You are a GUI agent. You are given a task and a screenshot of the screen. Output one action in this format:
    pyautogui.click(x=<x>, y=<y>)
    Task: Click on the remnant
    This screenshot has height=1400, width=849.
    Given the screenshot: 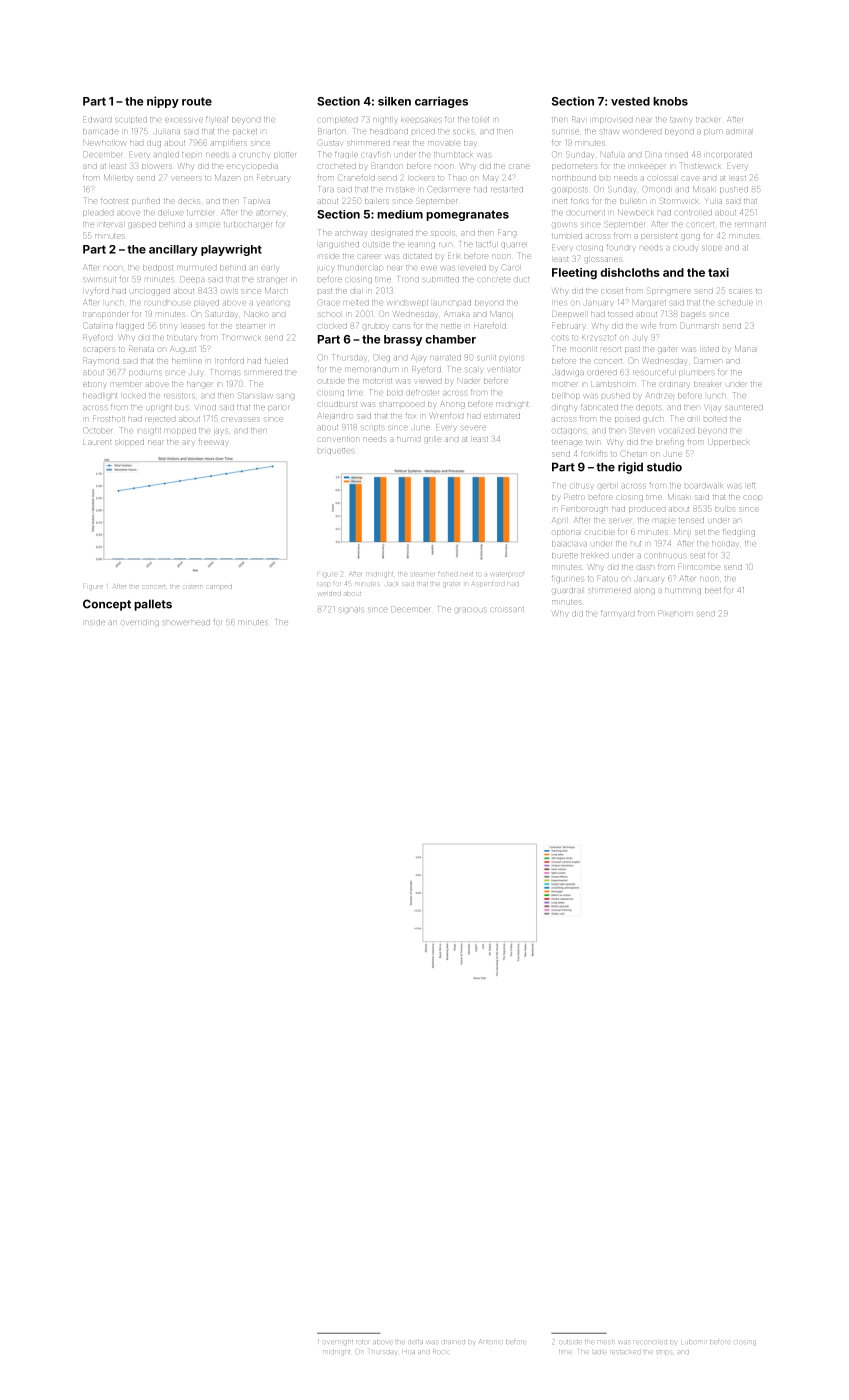 What is the action you would take?
    pyautogui.click(x=750, y=224)
